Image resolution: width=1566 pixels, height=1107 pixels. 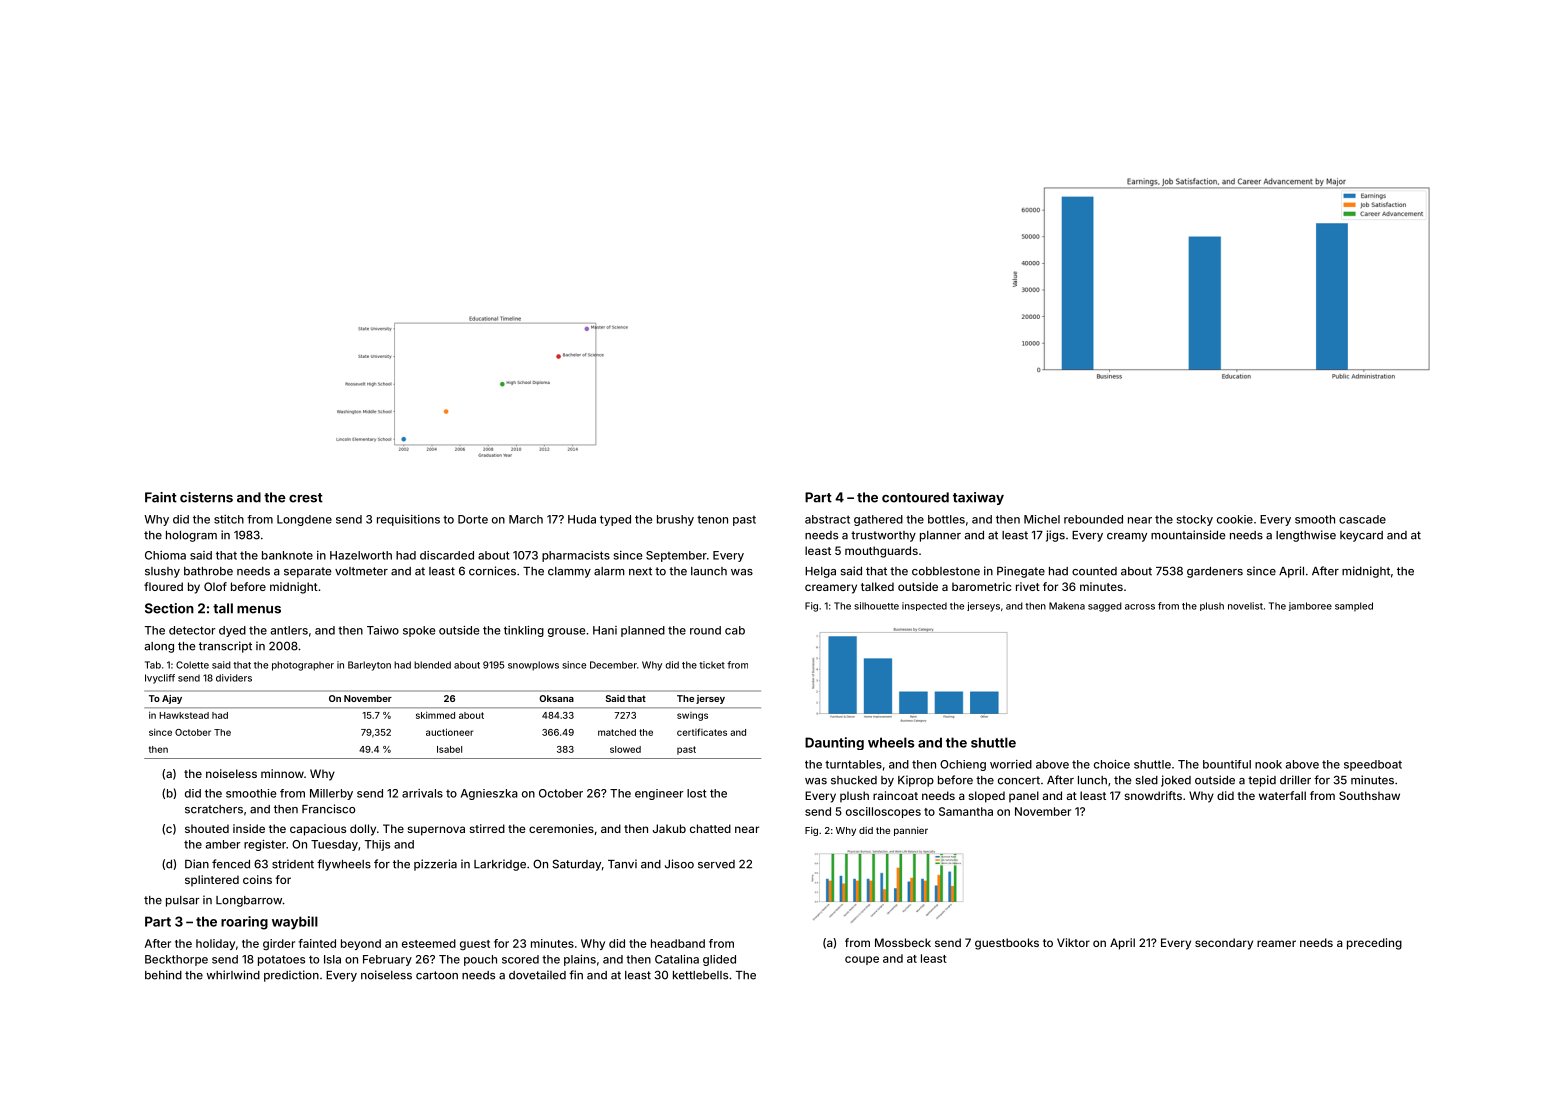 I want to click on requisitions, so click(x=408, y=520).
